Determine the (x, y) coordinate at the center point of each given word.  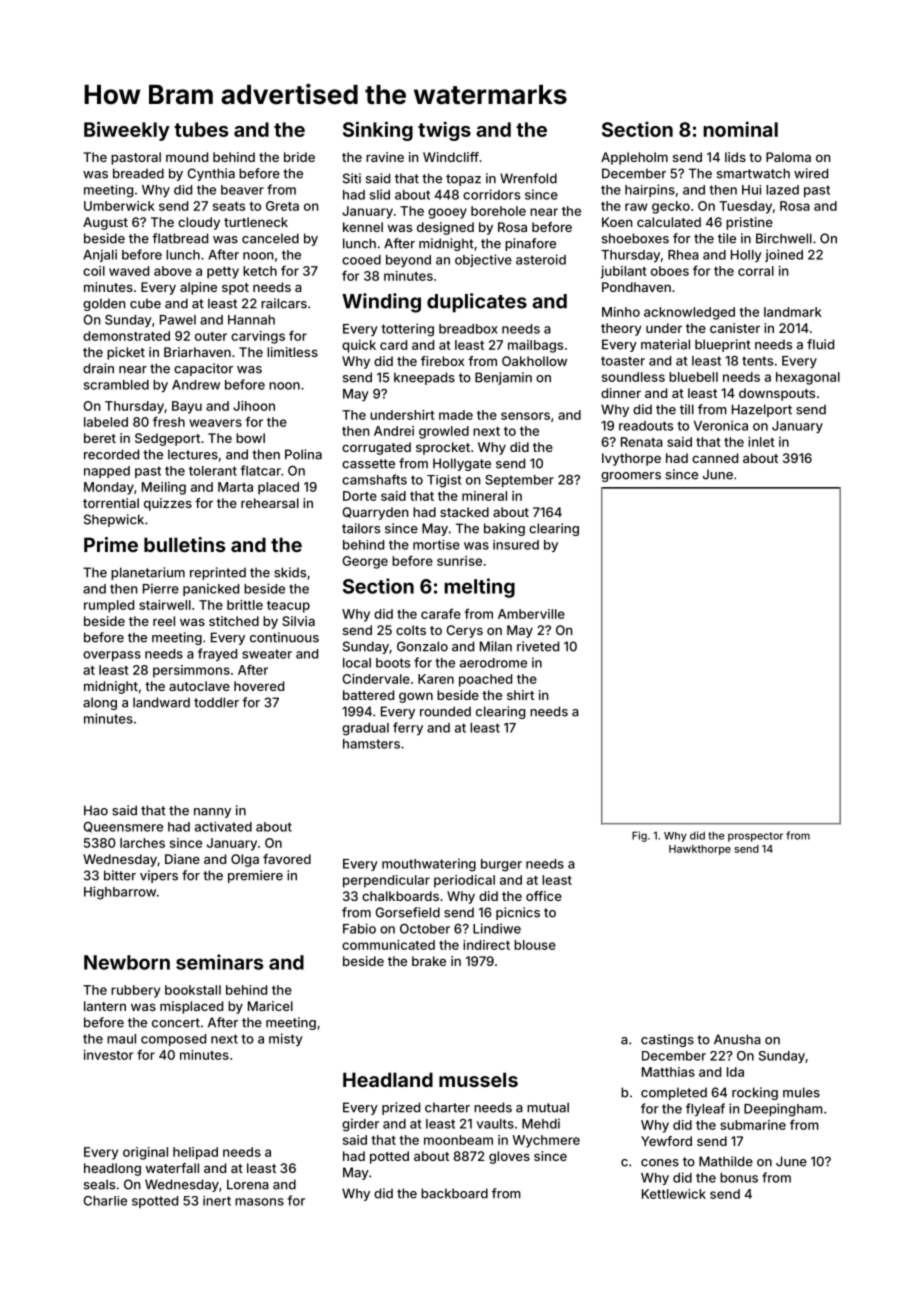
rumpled (109, 606)
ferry (408, 728)
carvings (258, 337)
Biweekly (127, 131)
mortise (436, 545)
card (393, 345)
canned (715, 458)
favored (287, 859)
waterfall (172, 1168)
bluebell (693, 377)
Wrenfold (528, 178)
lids (735, 157)
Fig (639, 836)
